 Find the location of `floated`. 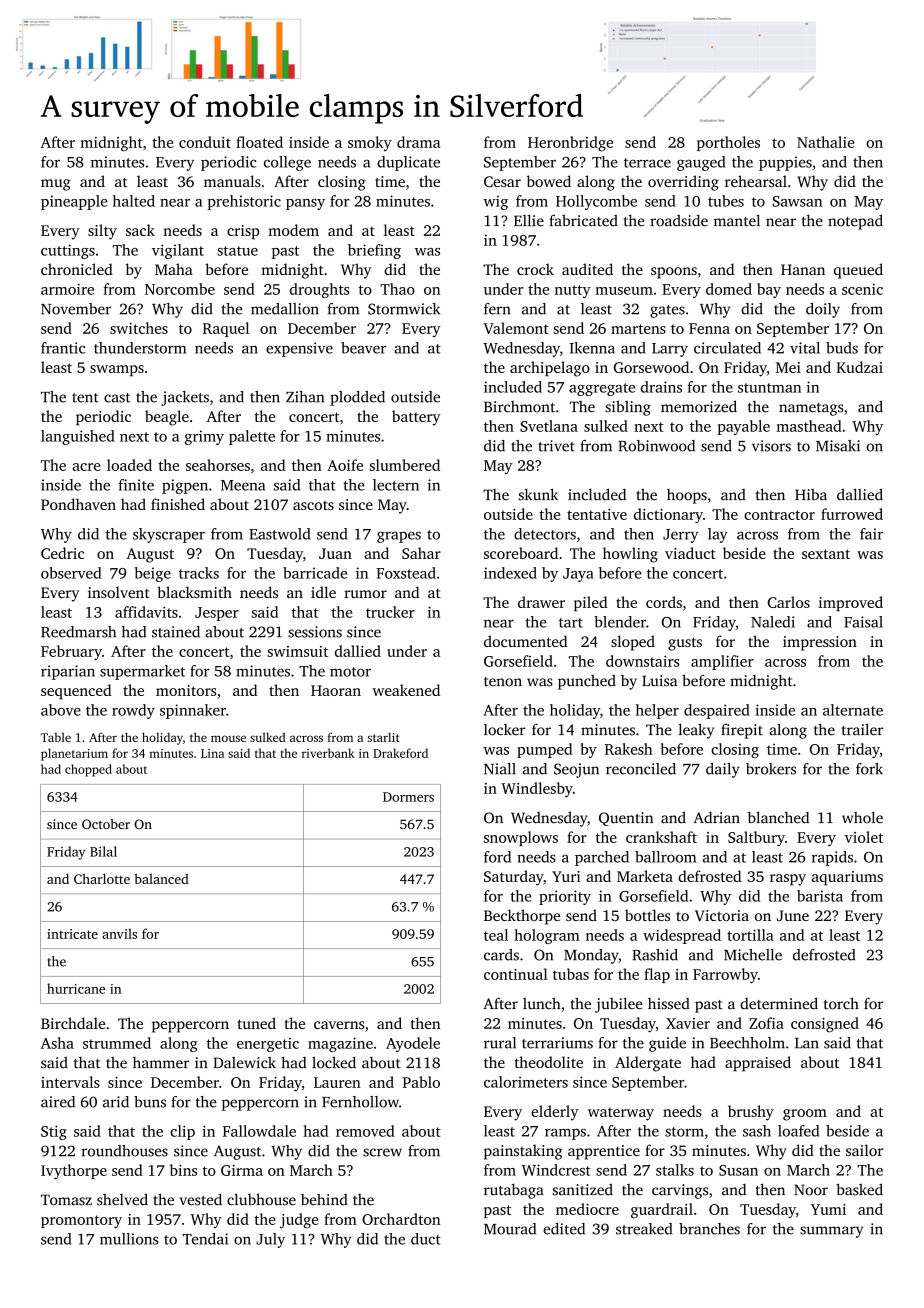

floated is located at coordinates (259, 142).
